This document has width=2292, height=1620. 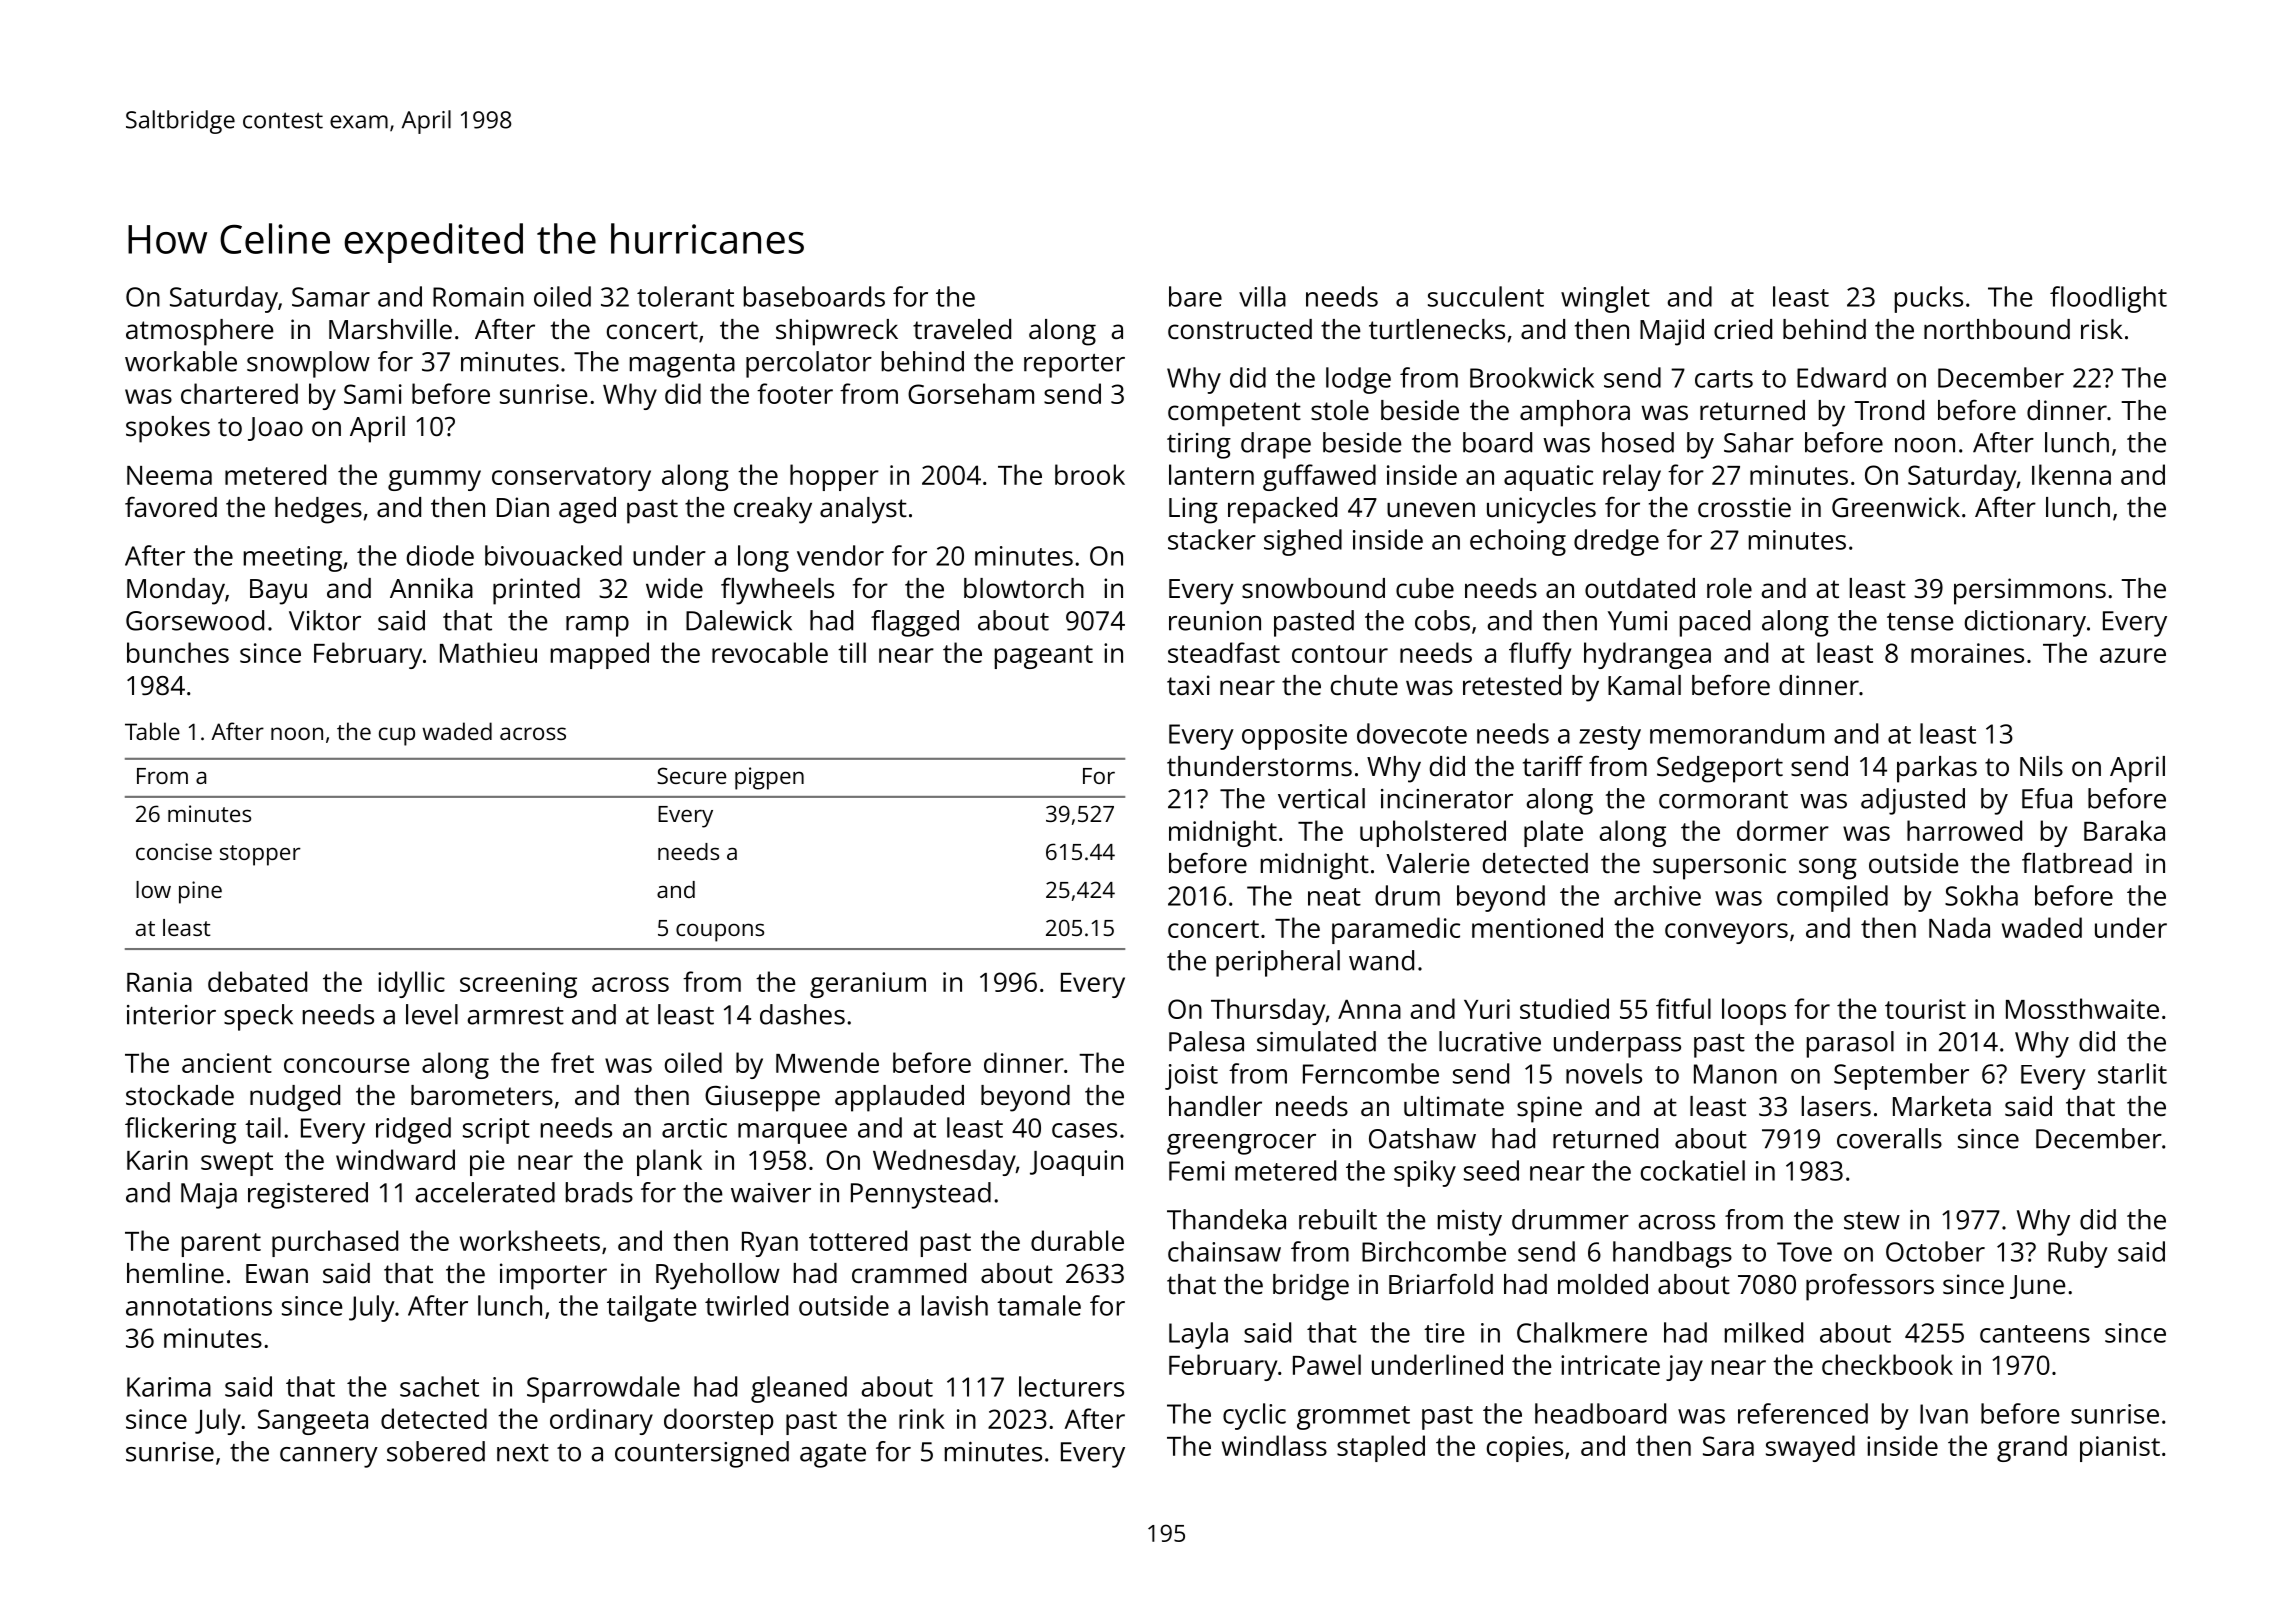 I want to click on windlass, so click(x=1274, y=1445).
